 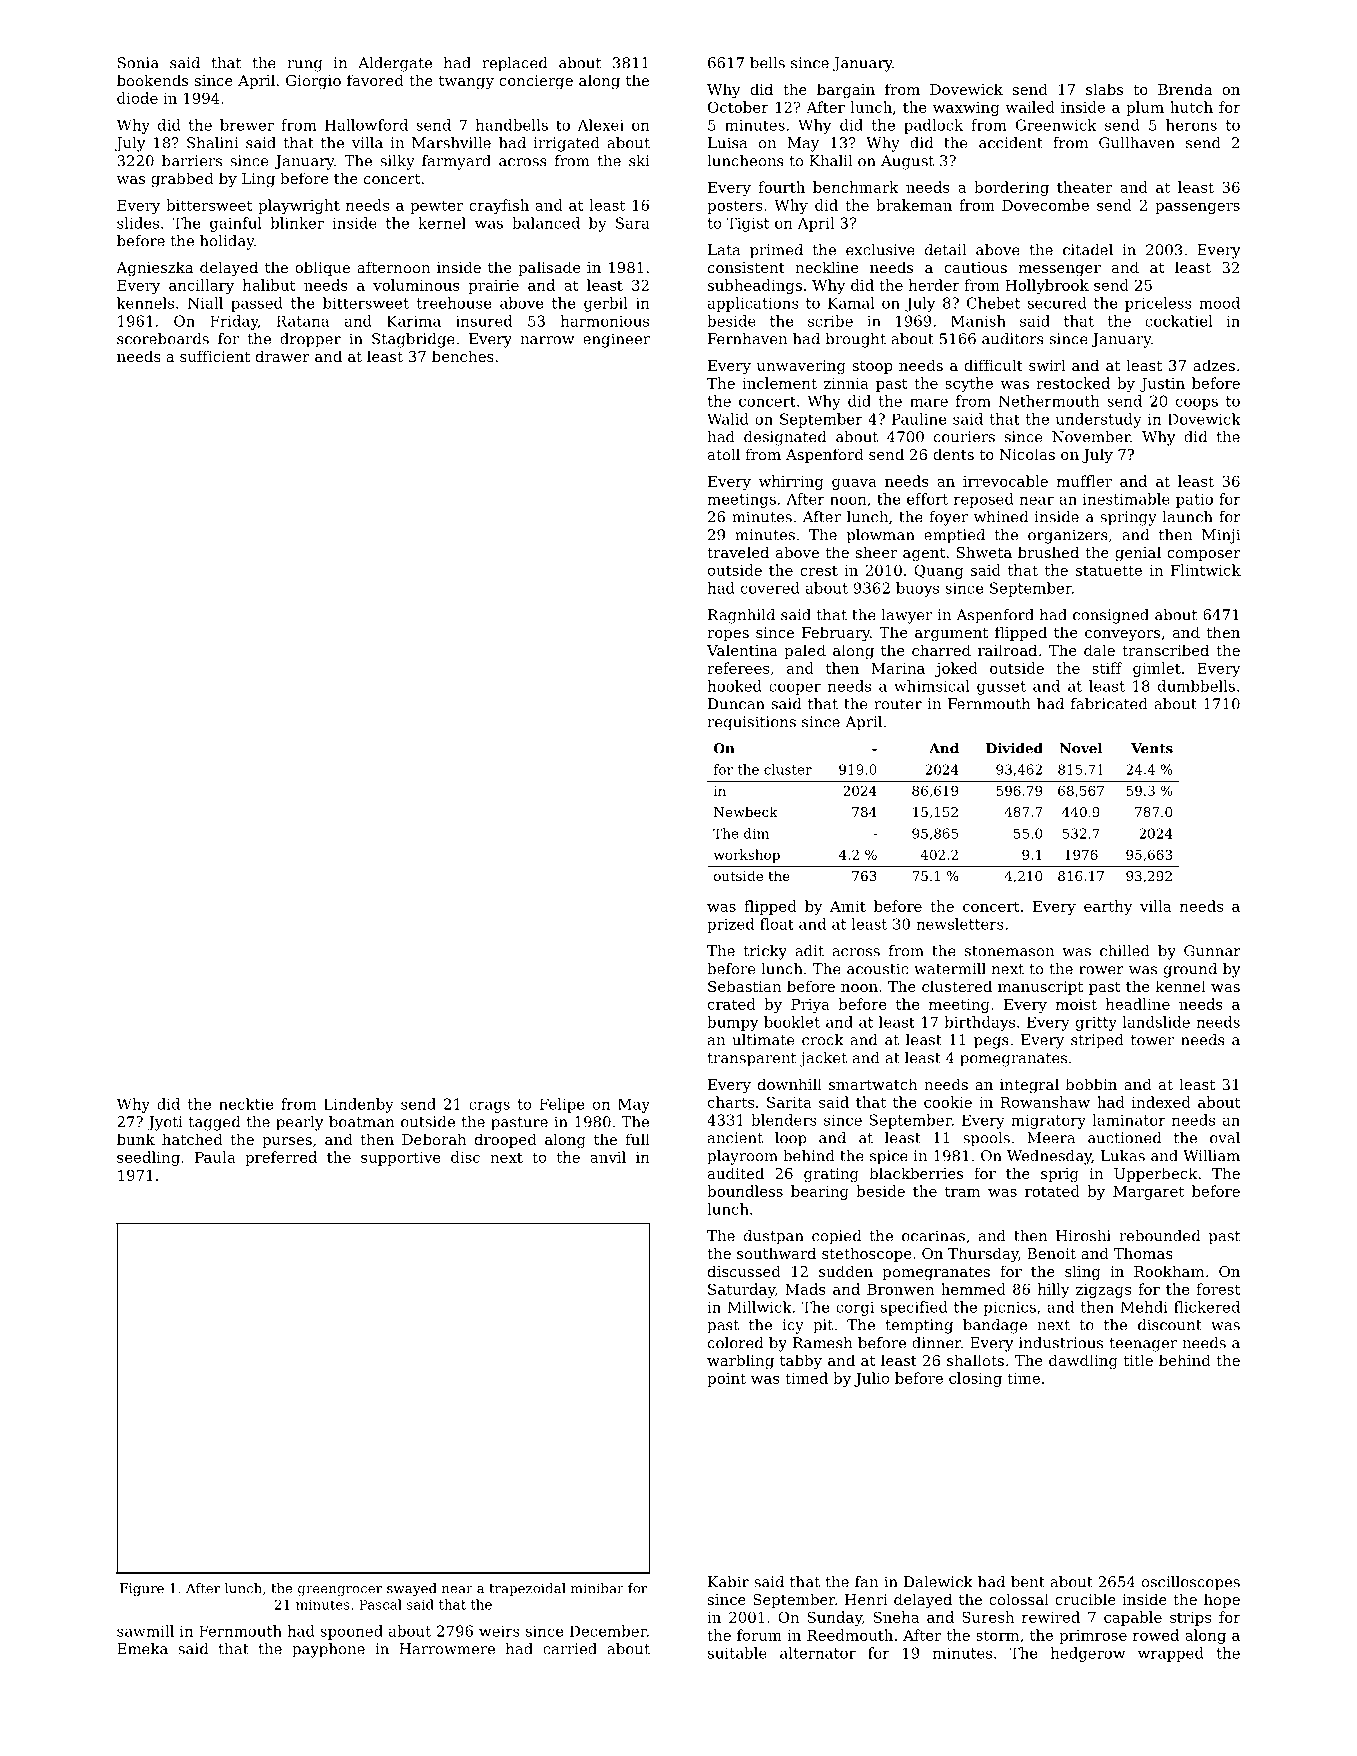 I want to click on bargain, so click(x=846, y=91).
